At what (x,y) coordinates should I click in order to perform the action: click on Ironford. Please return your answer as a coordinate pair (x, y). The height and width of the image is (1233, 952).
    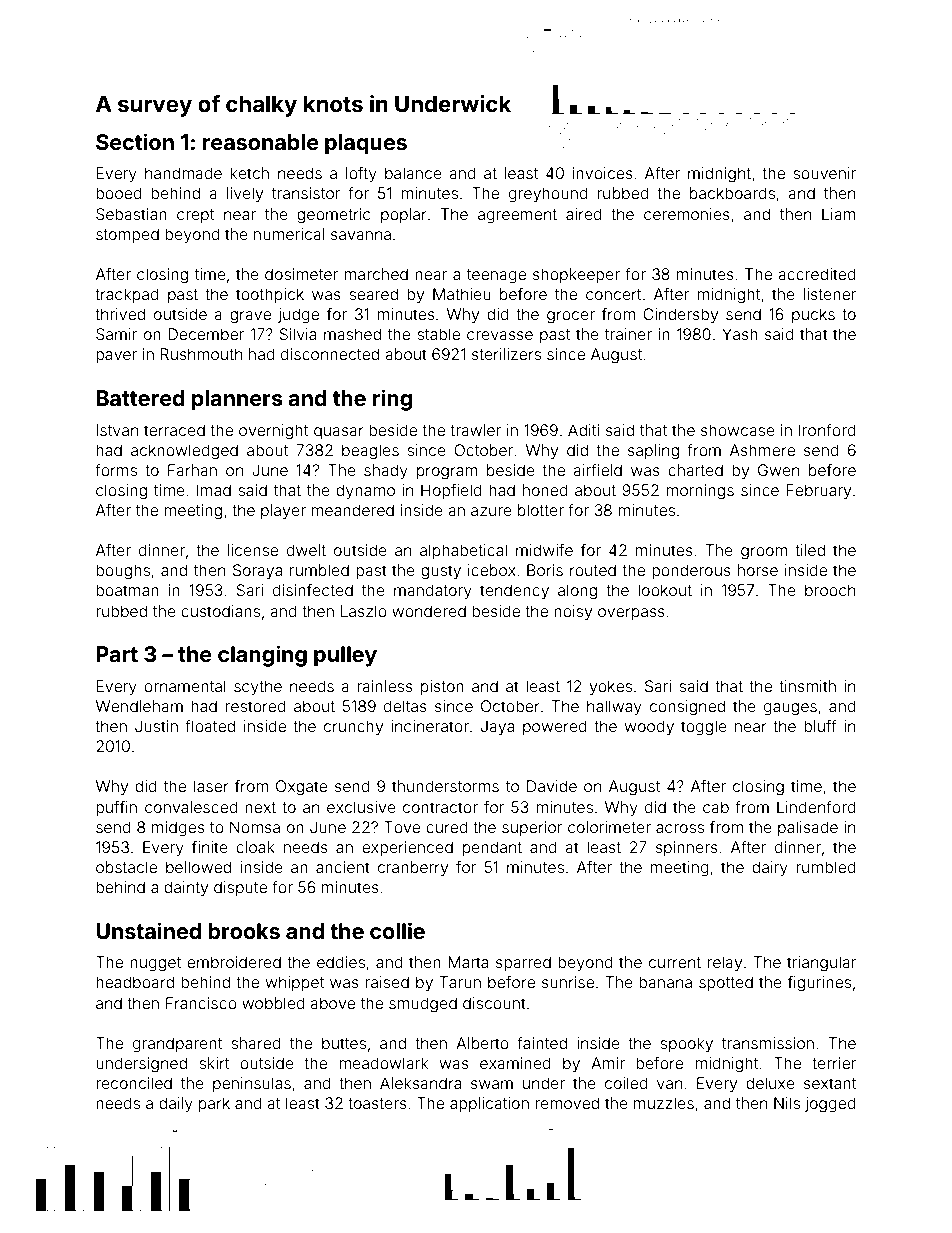
    Looking at the image, I should click on (827, 430).
